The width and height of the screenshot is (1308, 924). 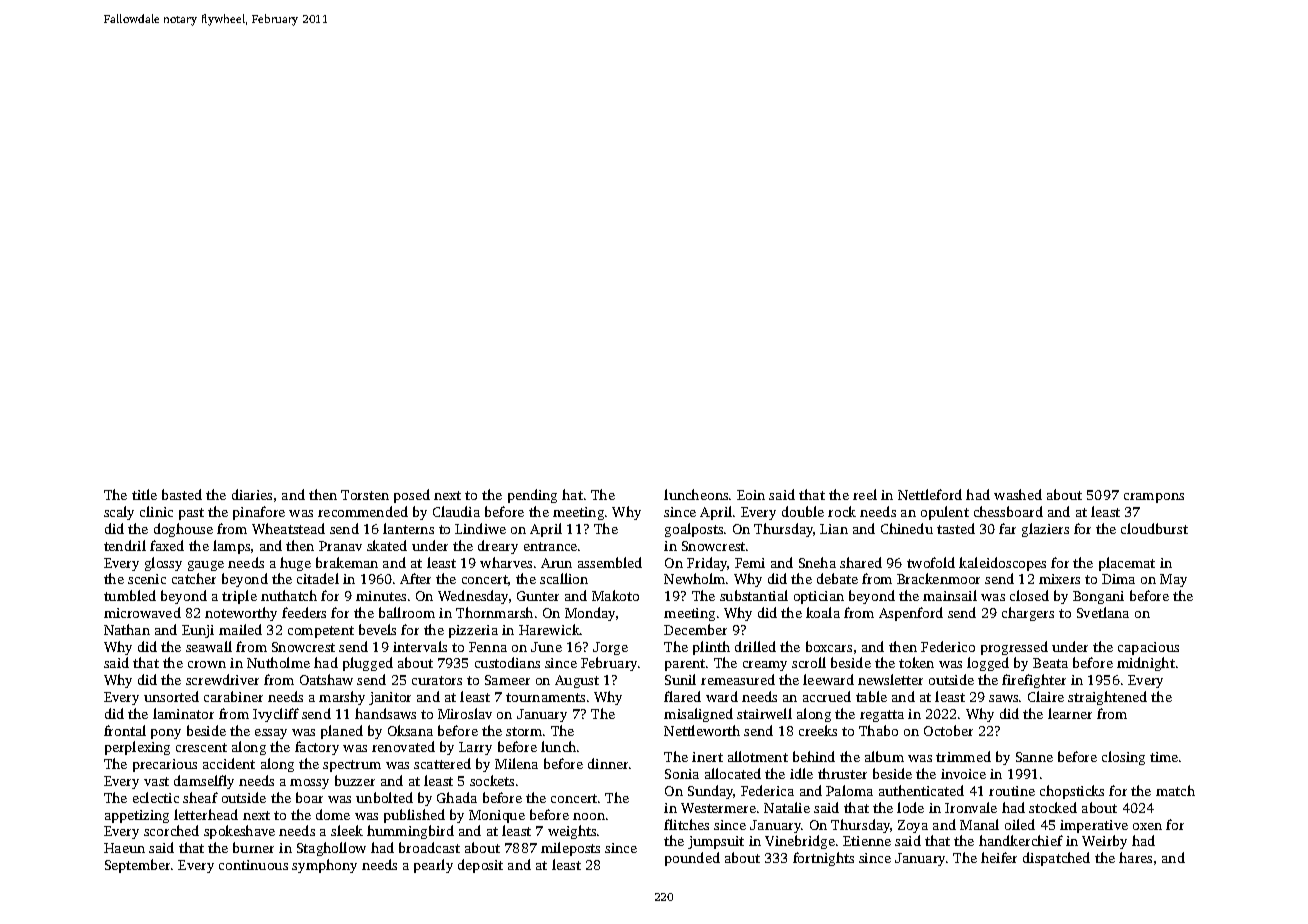 I want to click on Svetlana, so click(x=1103, y=612).
